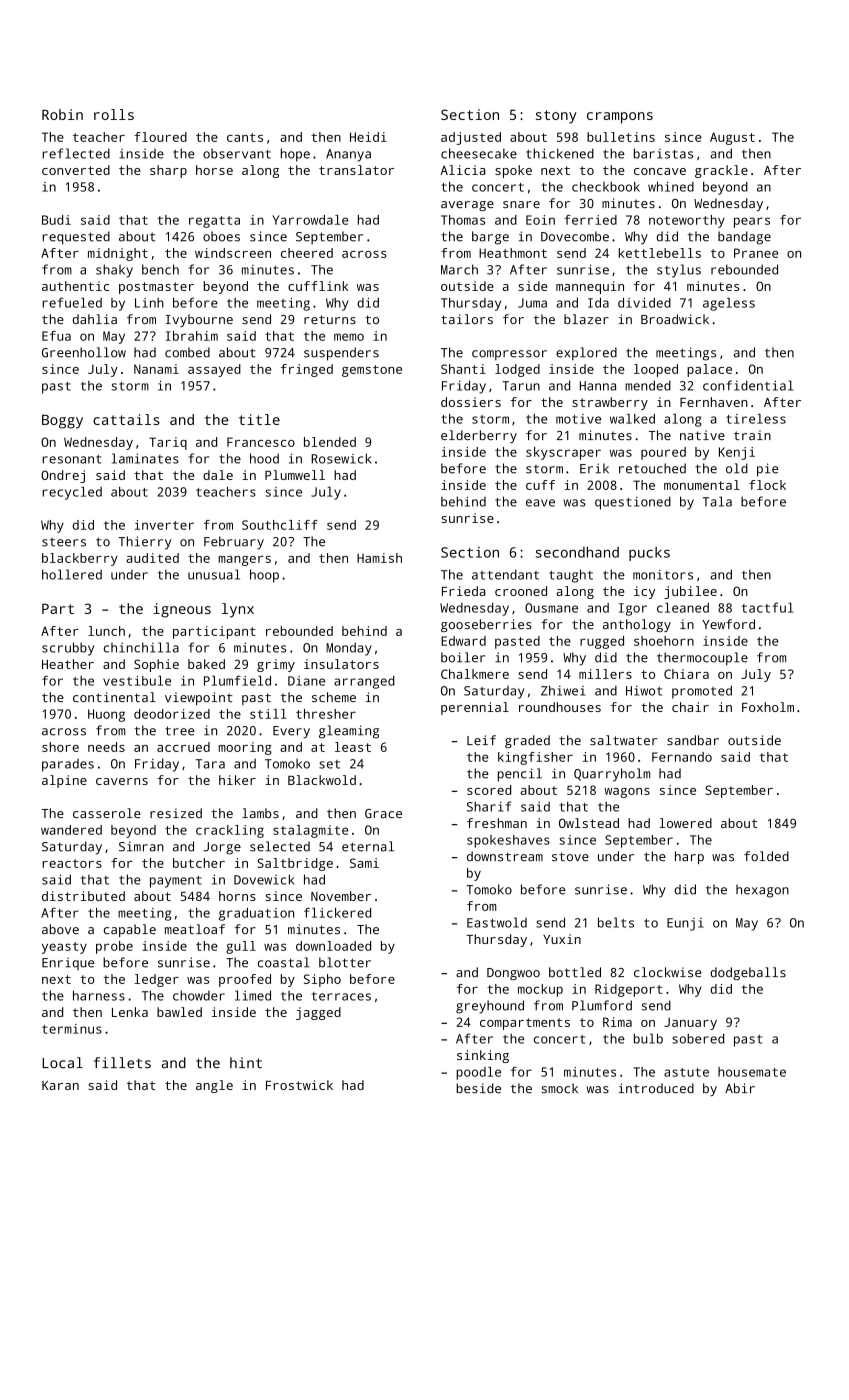 This screenshot has height=1400, width=849. Describe the element at coordinates (562, 939) in the screenshot. I see `Yuxin` at that location.
